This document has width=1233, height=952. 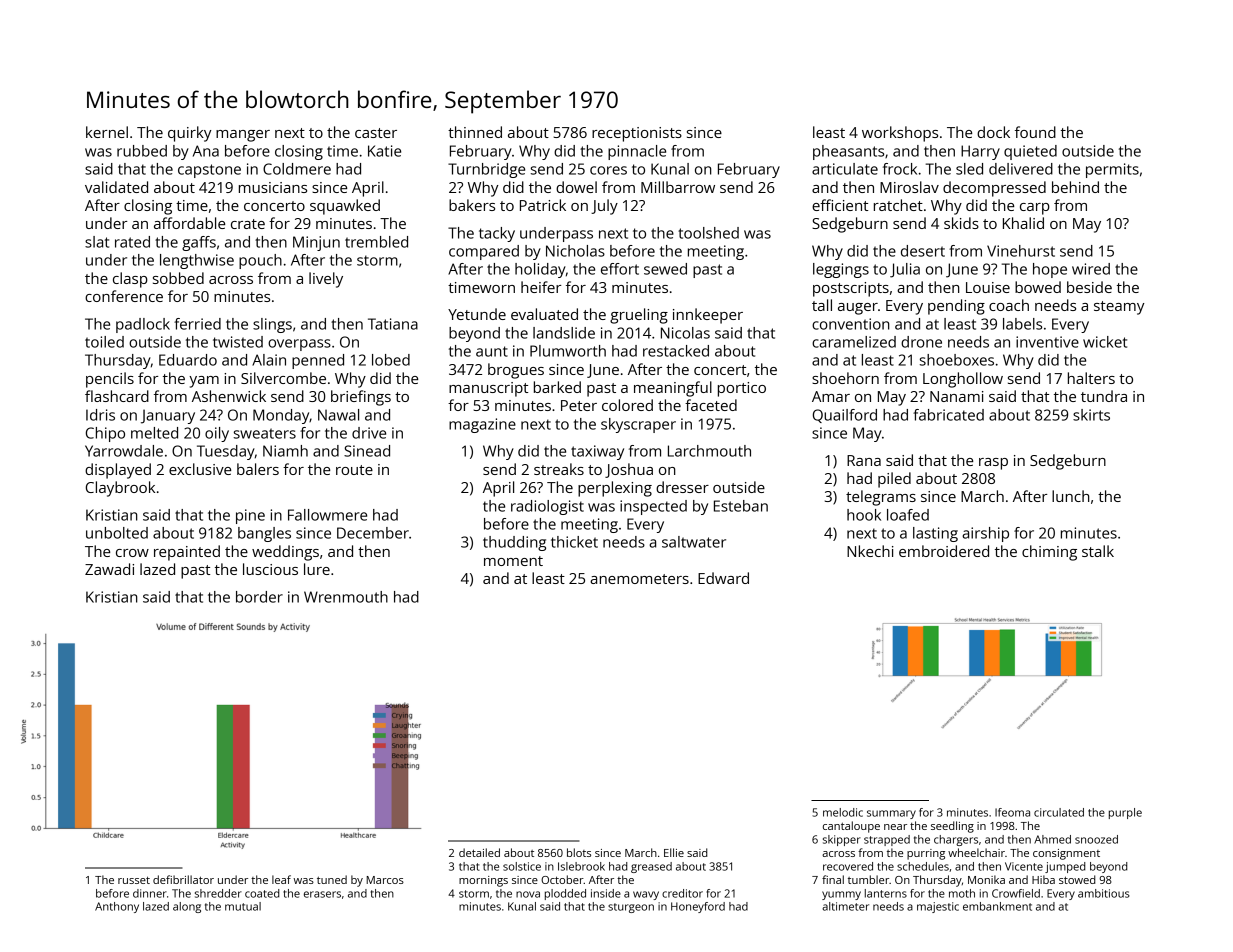 I want to click on chiming, so click(x=1049, y=553).
